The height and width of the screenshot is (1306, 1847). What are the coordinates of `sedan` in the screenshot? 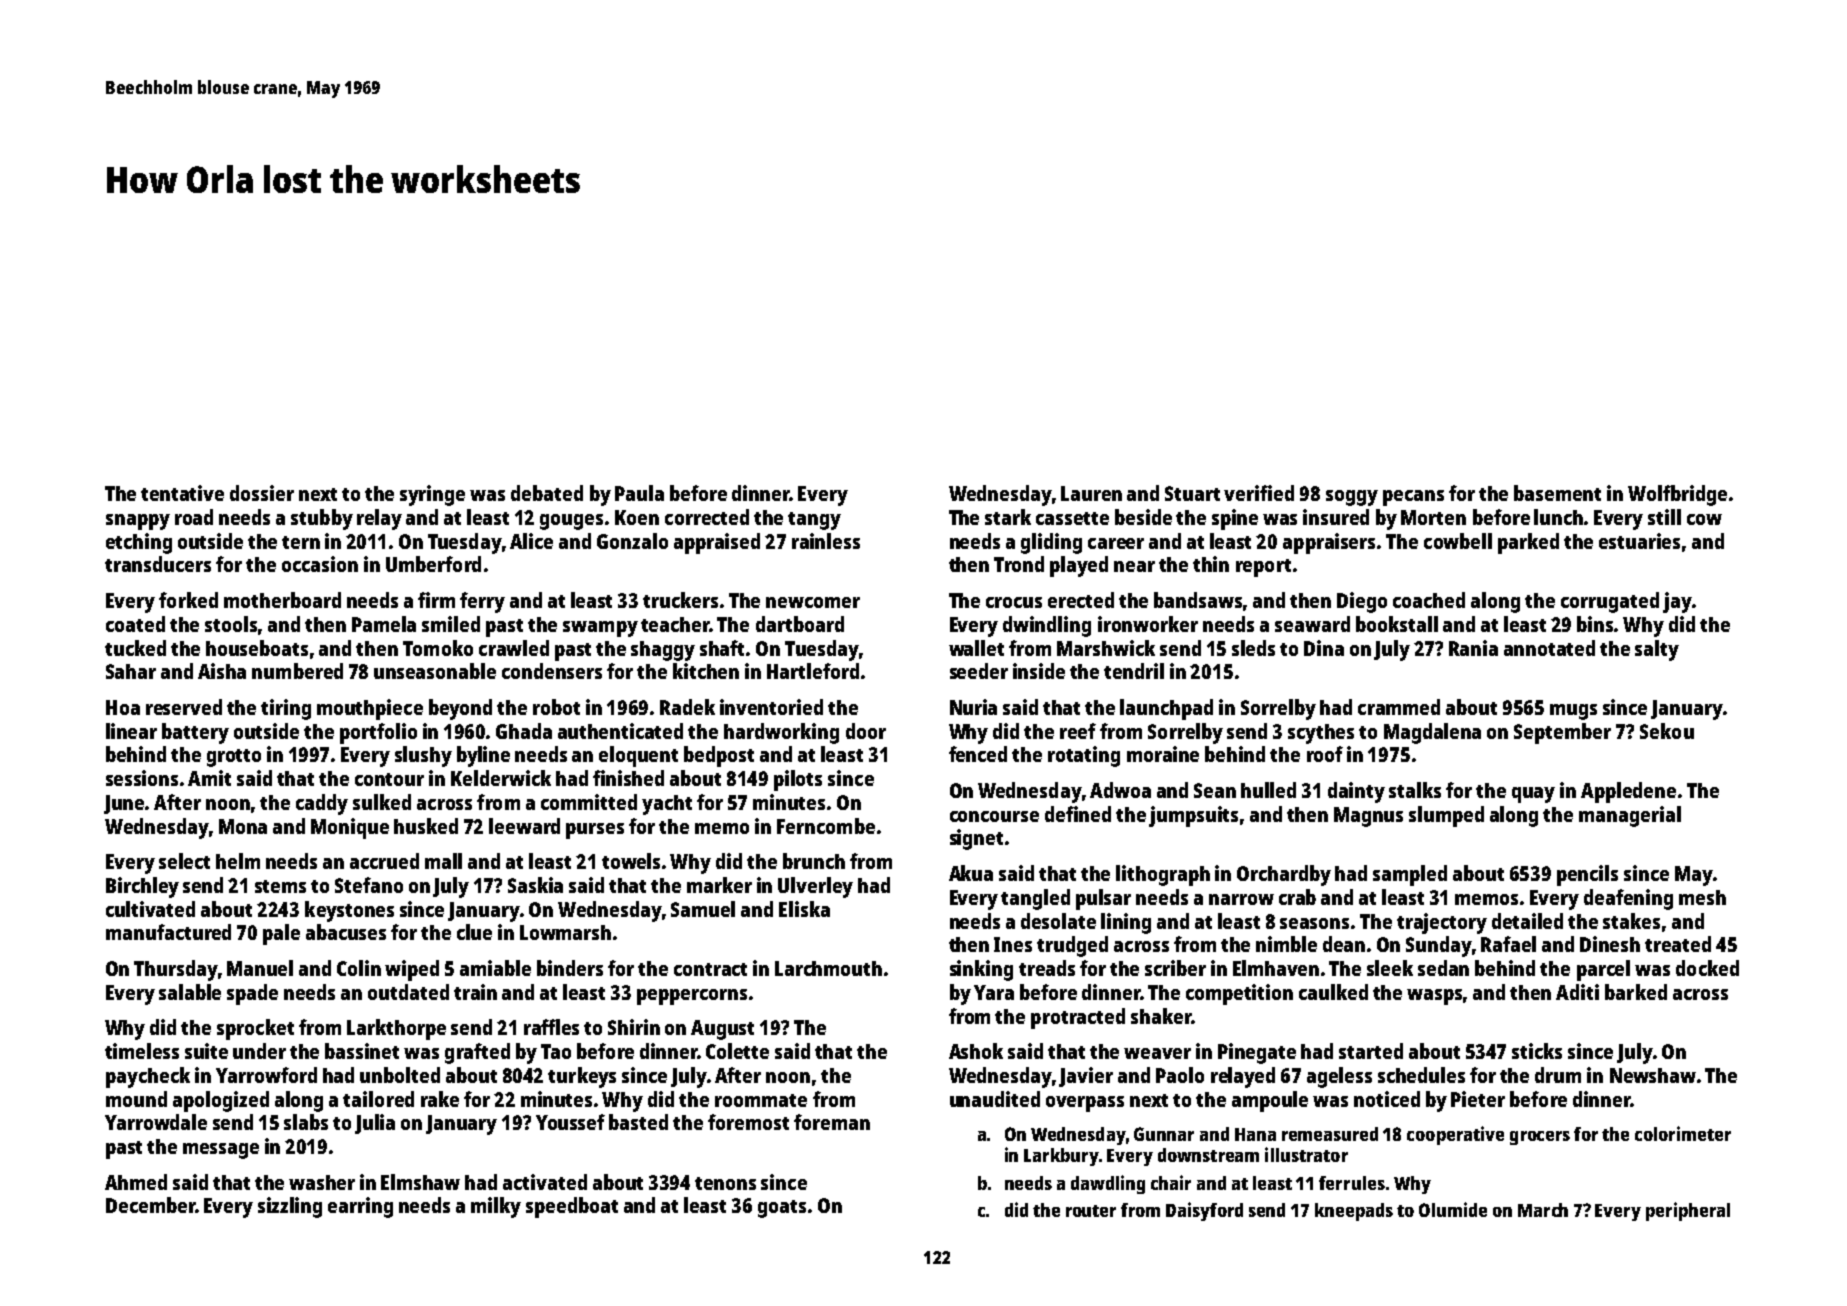 It's located at (1443, 968).
